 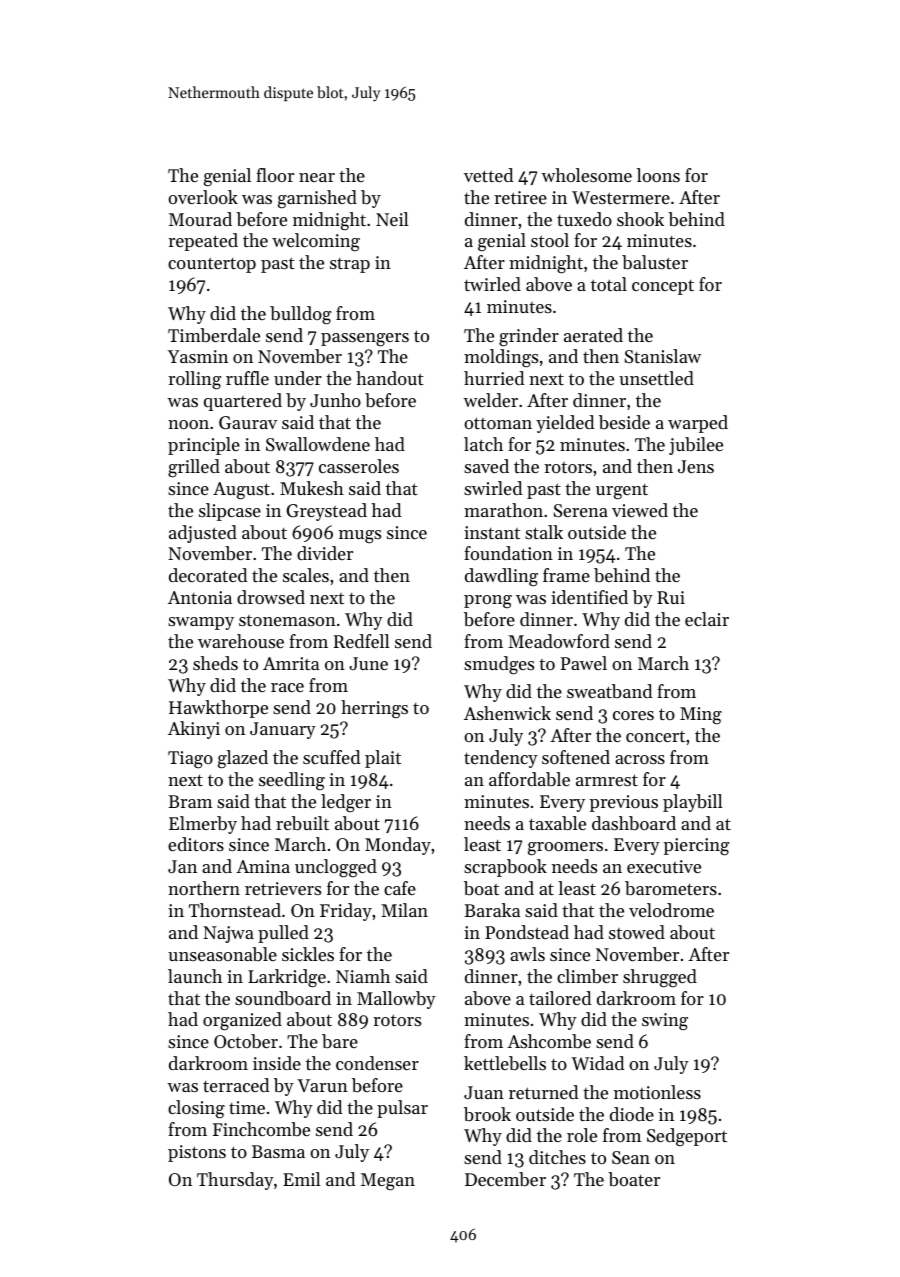 I want to click on overlook, so click(x=203, y=197).
